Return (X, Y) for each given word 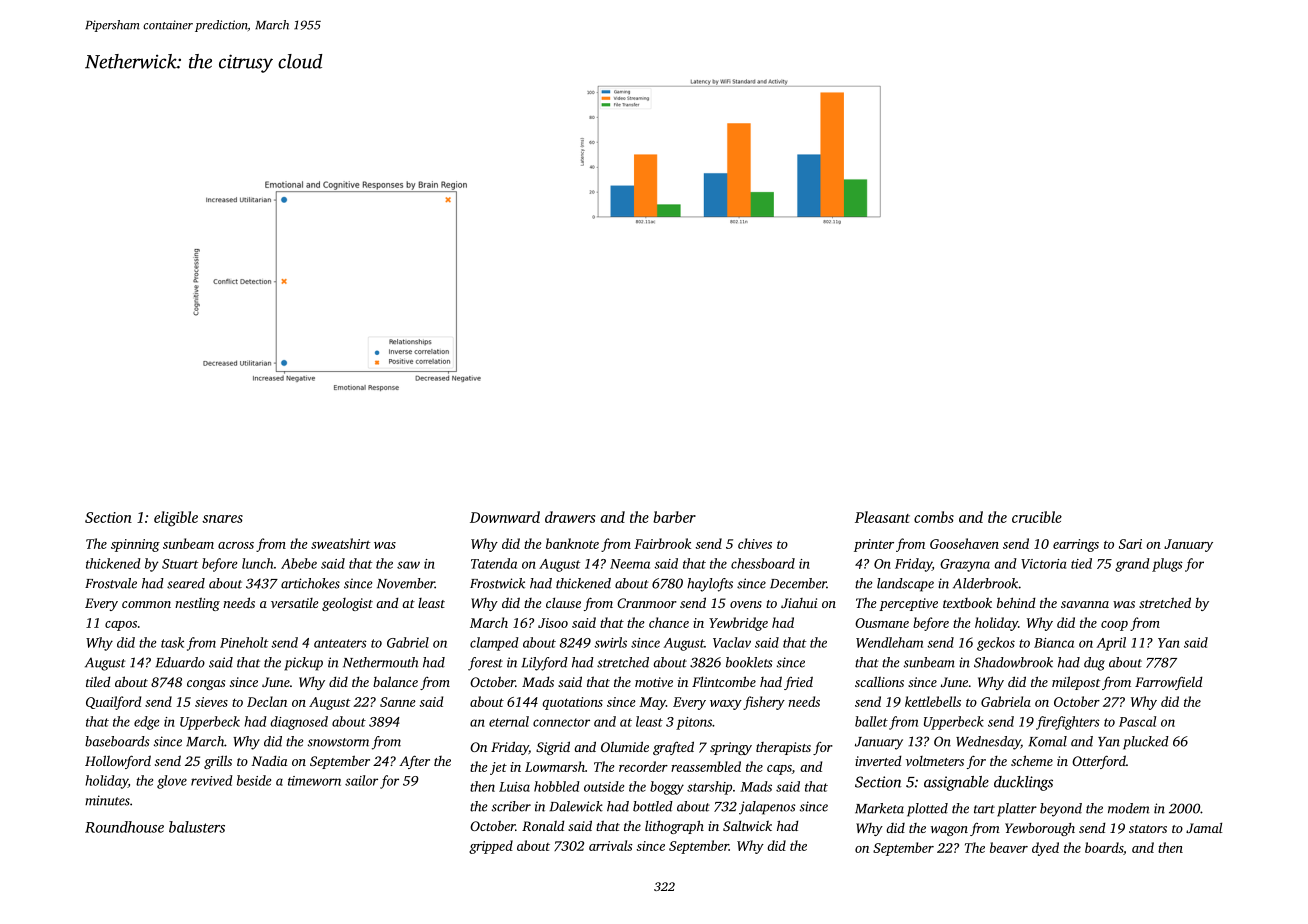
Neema (630, 564)
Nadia (269, 761)
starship (709, 788)
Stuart (180, 564)
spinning (135, 545)
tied (1081, 563)
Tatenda (494, 563)
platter (1017, 810)
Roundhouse (124, 827)
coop (1114, 626)
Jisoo (553, 623)
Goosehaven (964, 543)
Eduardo (180, 662)
